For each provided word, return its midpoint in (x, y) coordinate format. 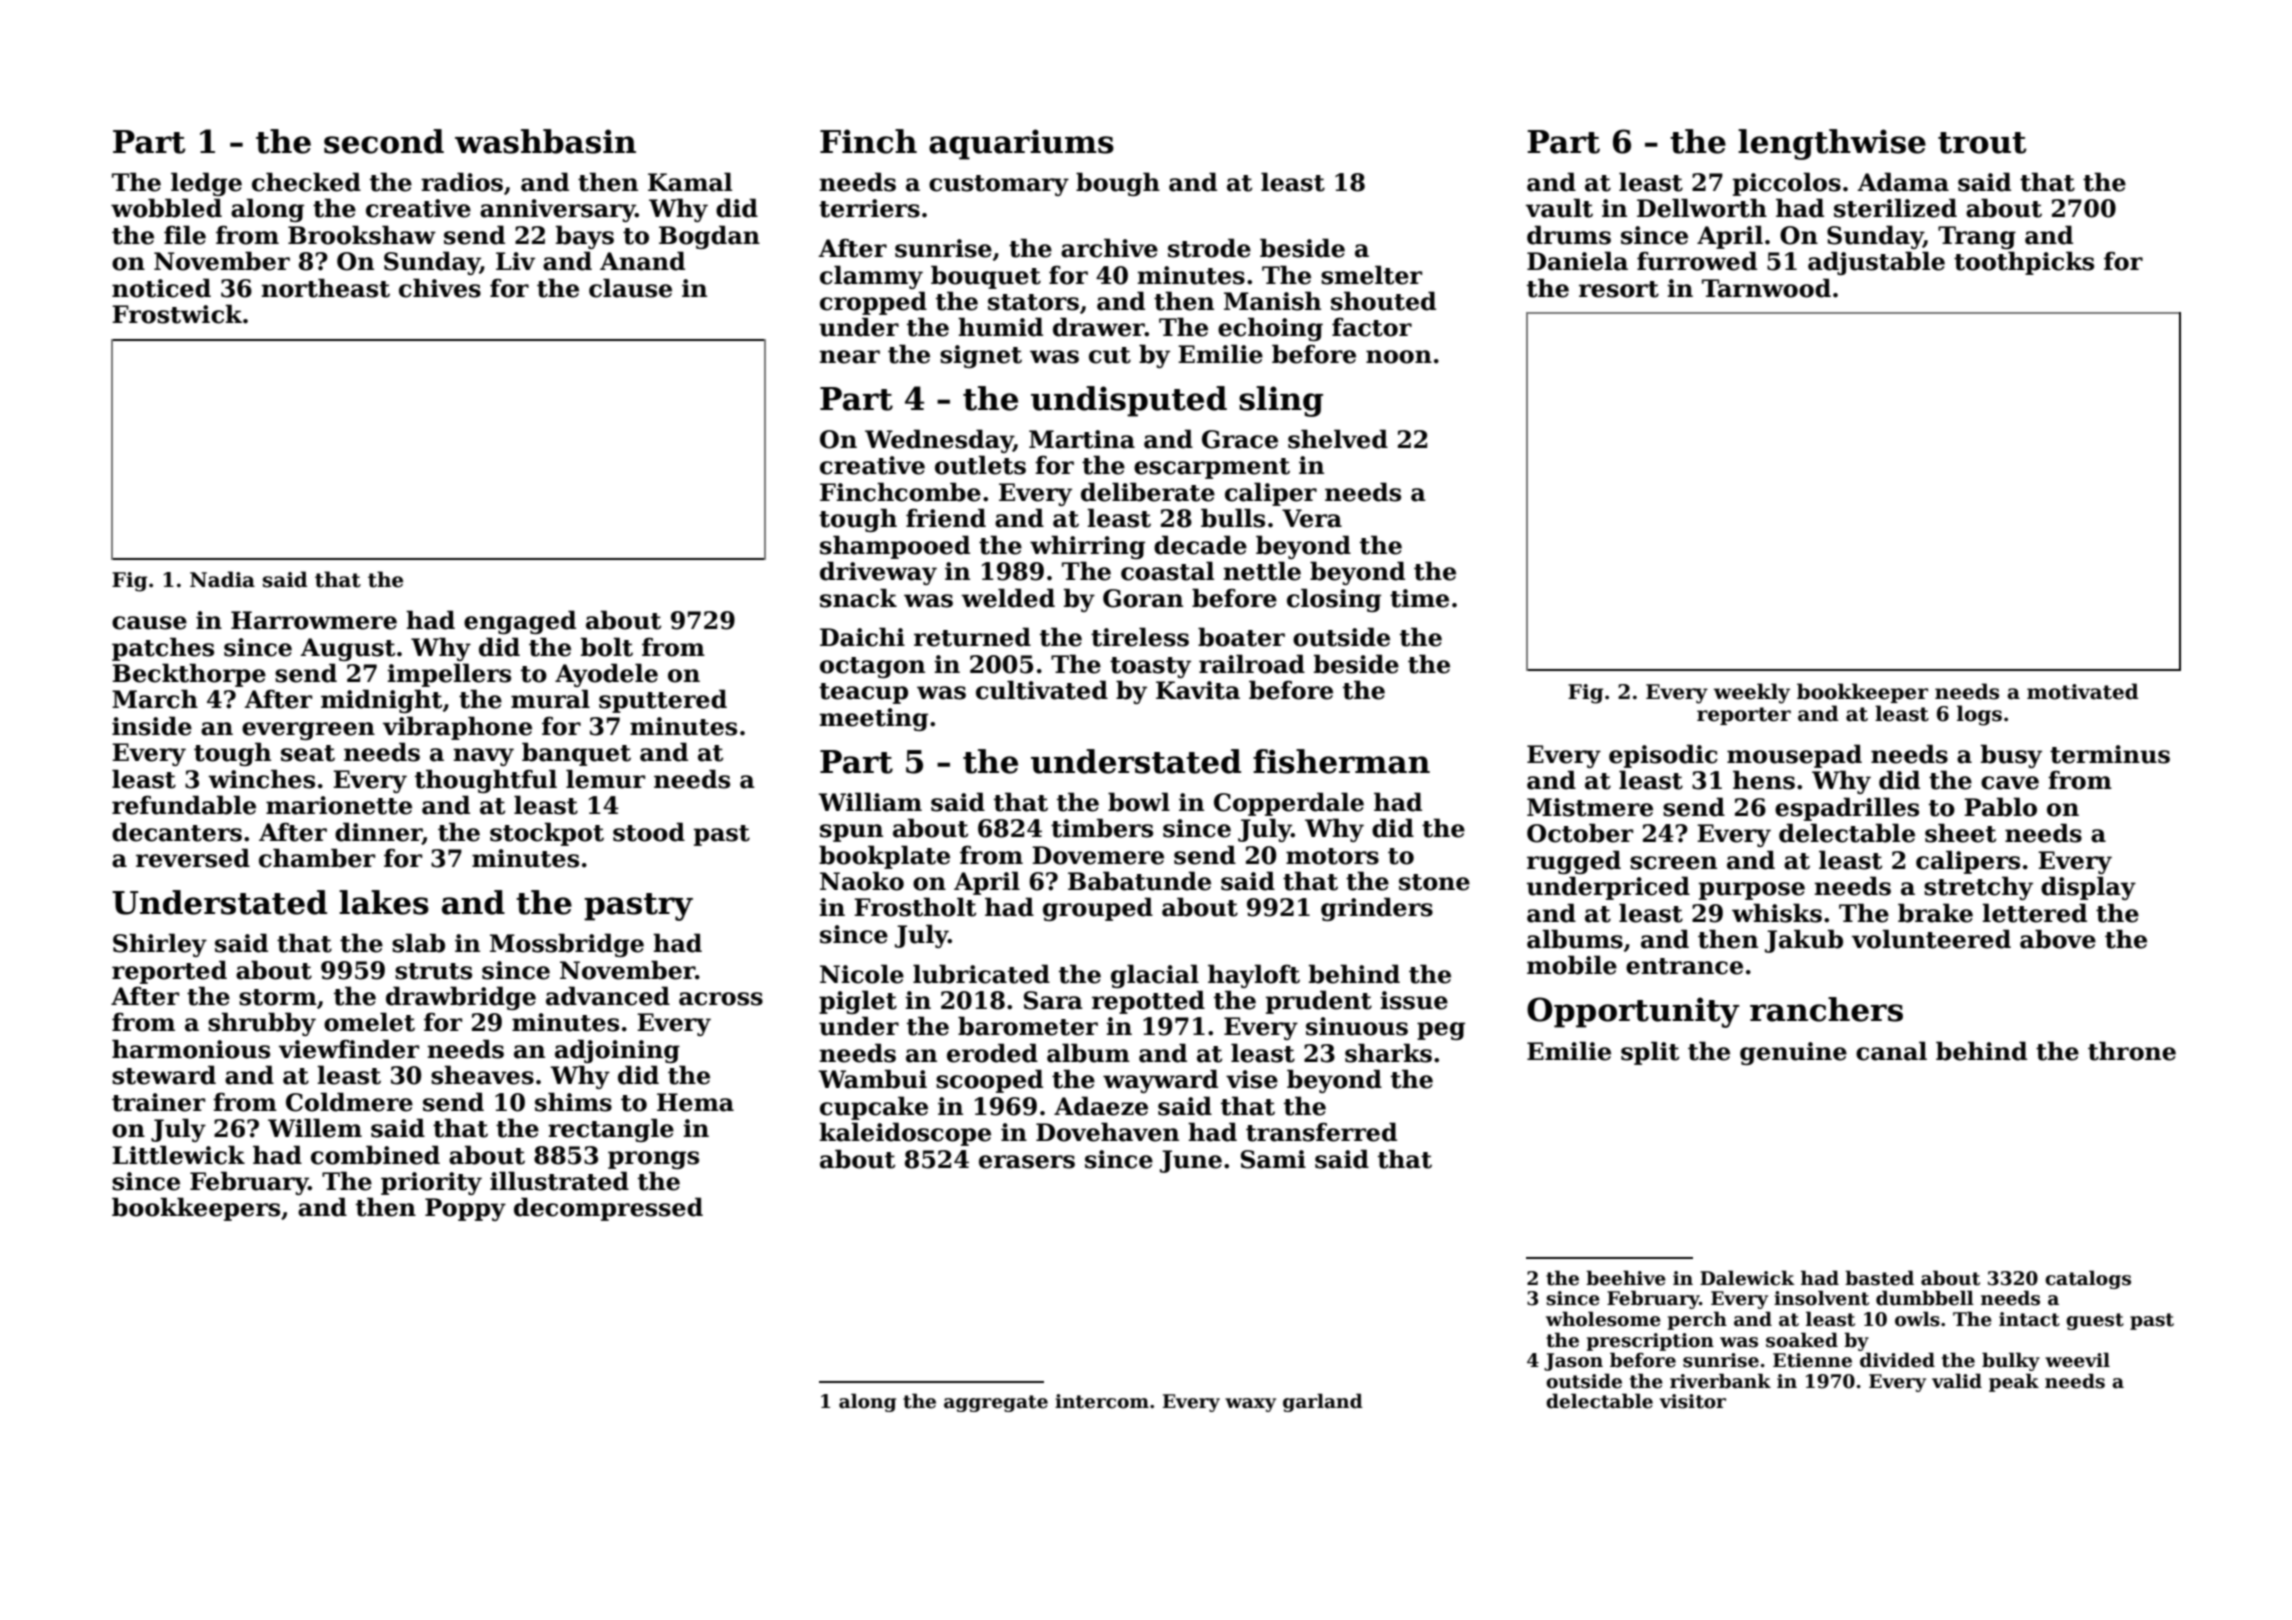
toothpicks (2024, 263)
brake (1935, 913)
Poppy (465, 1209)
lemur (605, 779)
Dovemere (1098, 855)
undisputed (1129, 401)
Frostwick (177, 314)
